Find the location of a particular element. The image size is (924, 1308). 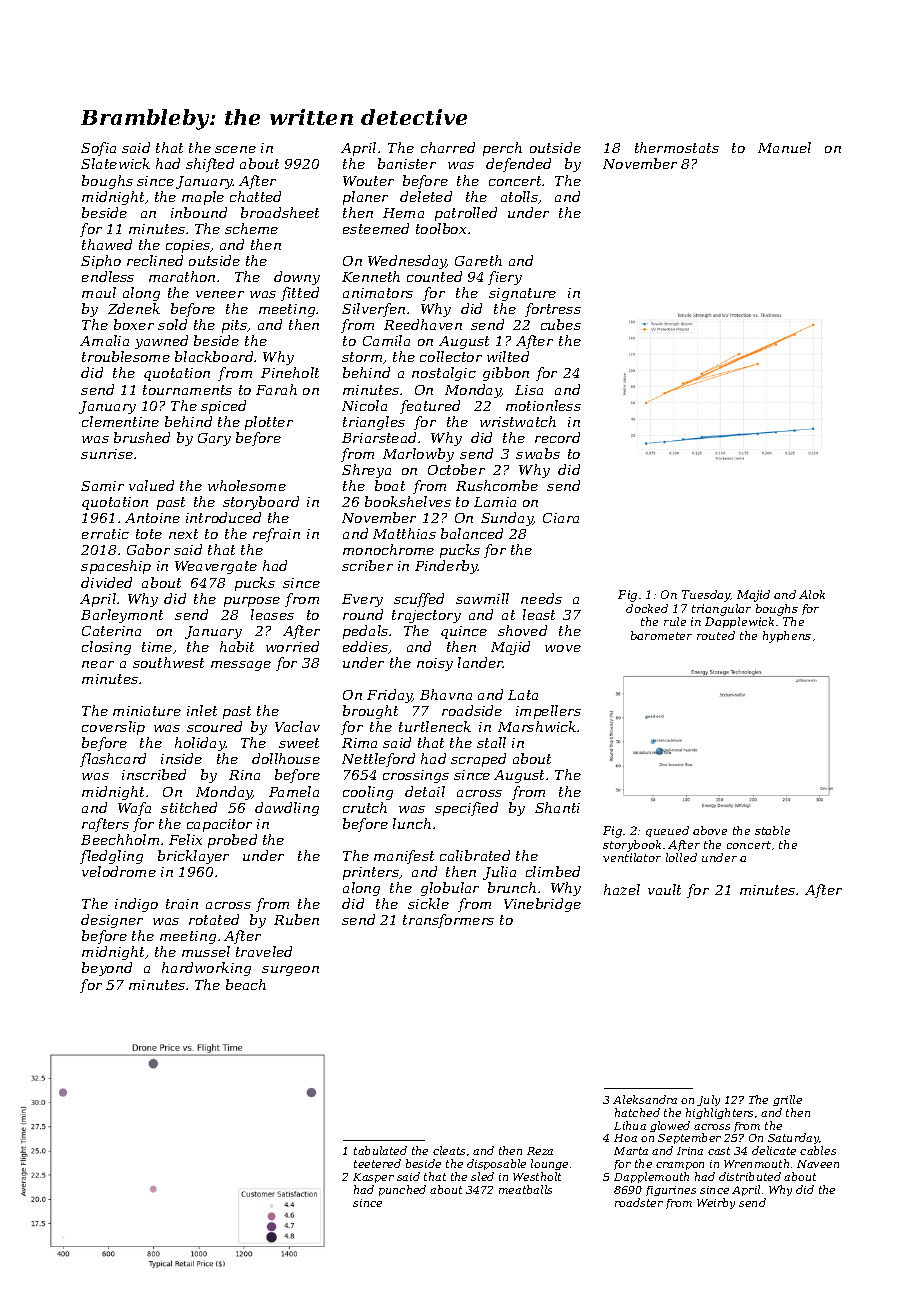

Ruben is located at coordinates (296, 919).
